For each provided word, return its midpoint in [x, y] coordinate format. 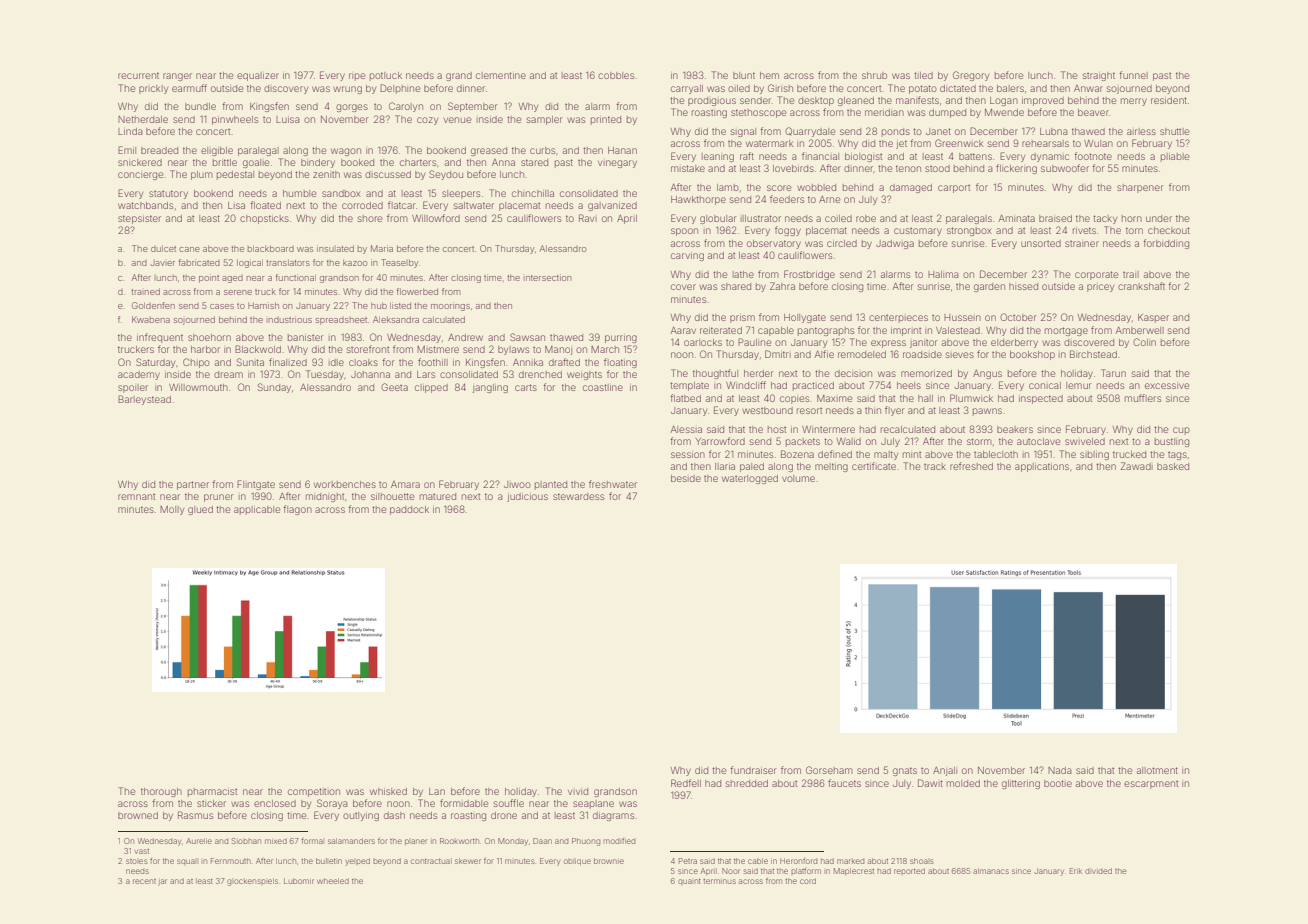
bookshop [1032, 355]
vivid [578, 791]
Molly [172, 510]
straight [1099, 76]
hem [769, 75]
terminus [719, 881]
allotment [1157, 770]
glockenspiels [252, 882]
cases [222, 306]
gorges [352, 108]
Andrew [465, 337]
